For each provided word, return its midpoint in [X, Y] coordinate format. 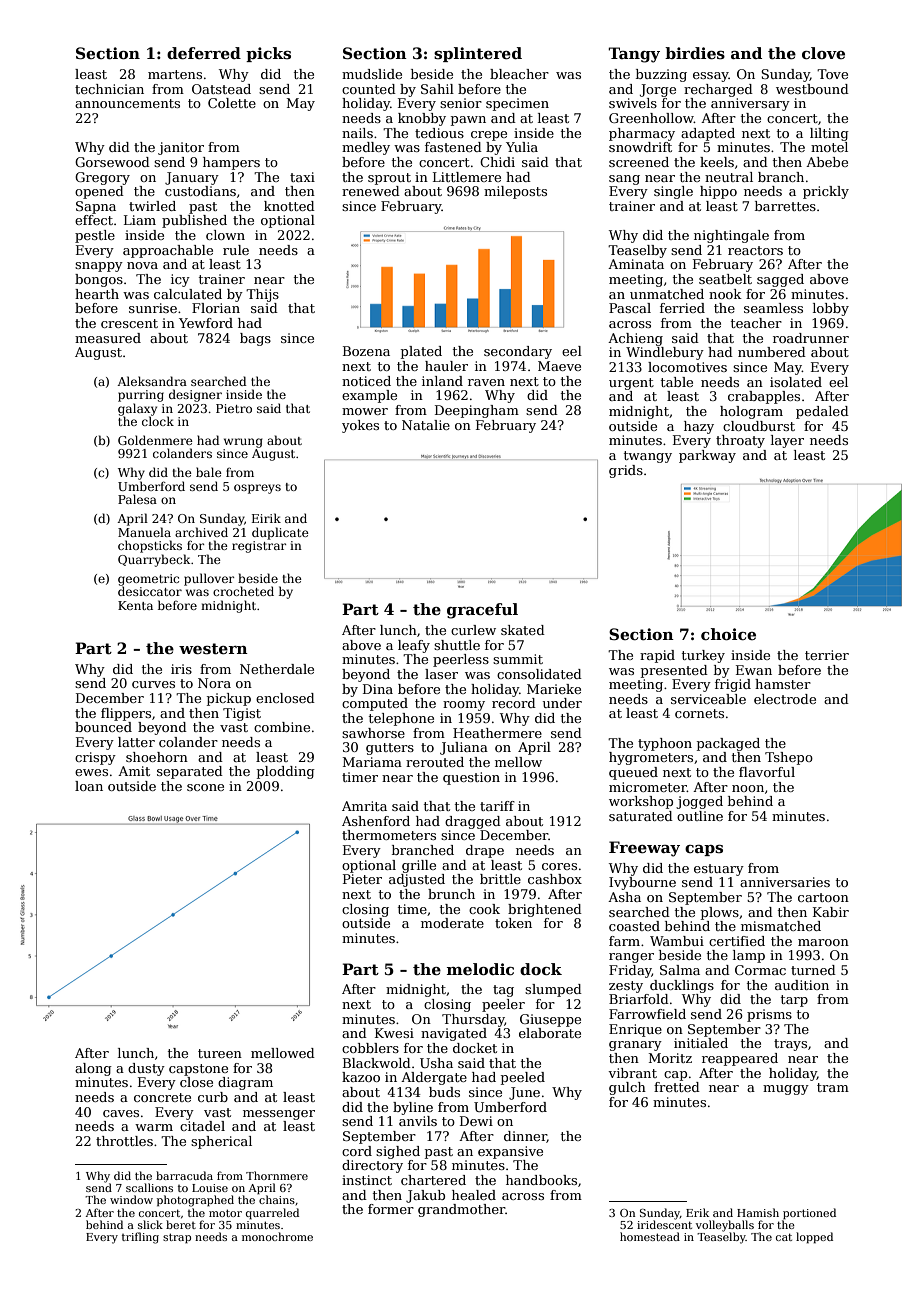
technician [109, 89]
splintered [478, 54]
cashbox [555, 879]
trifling [140, 1238]
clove [823, 53]
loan [89, 786]
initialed [701, 1043]
